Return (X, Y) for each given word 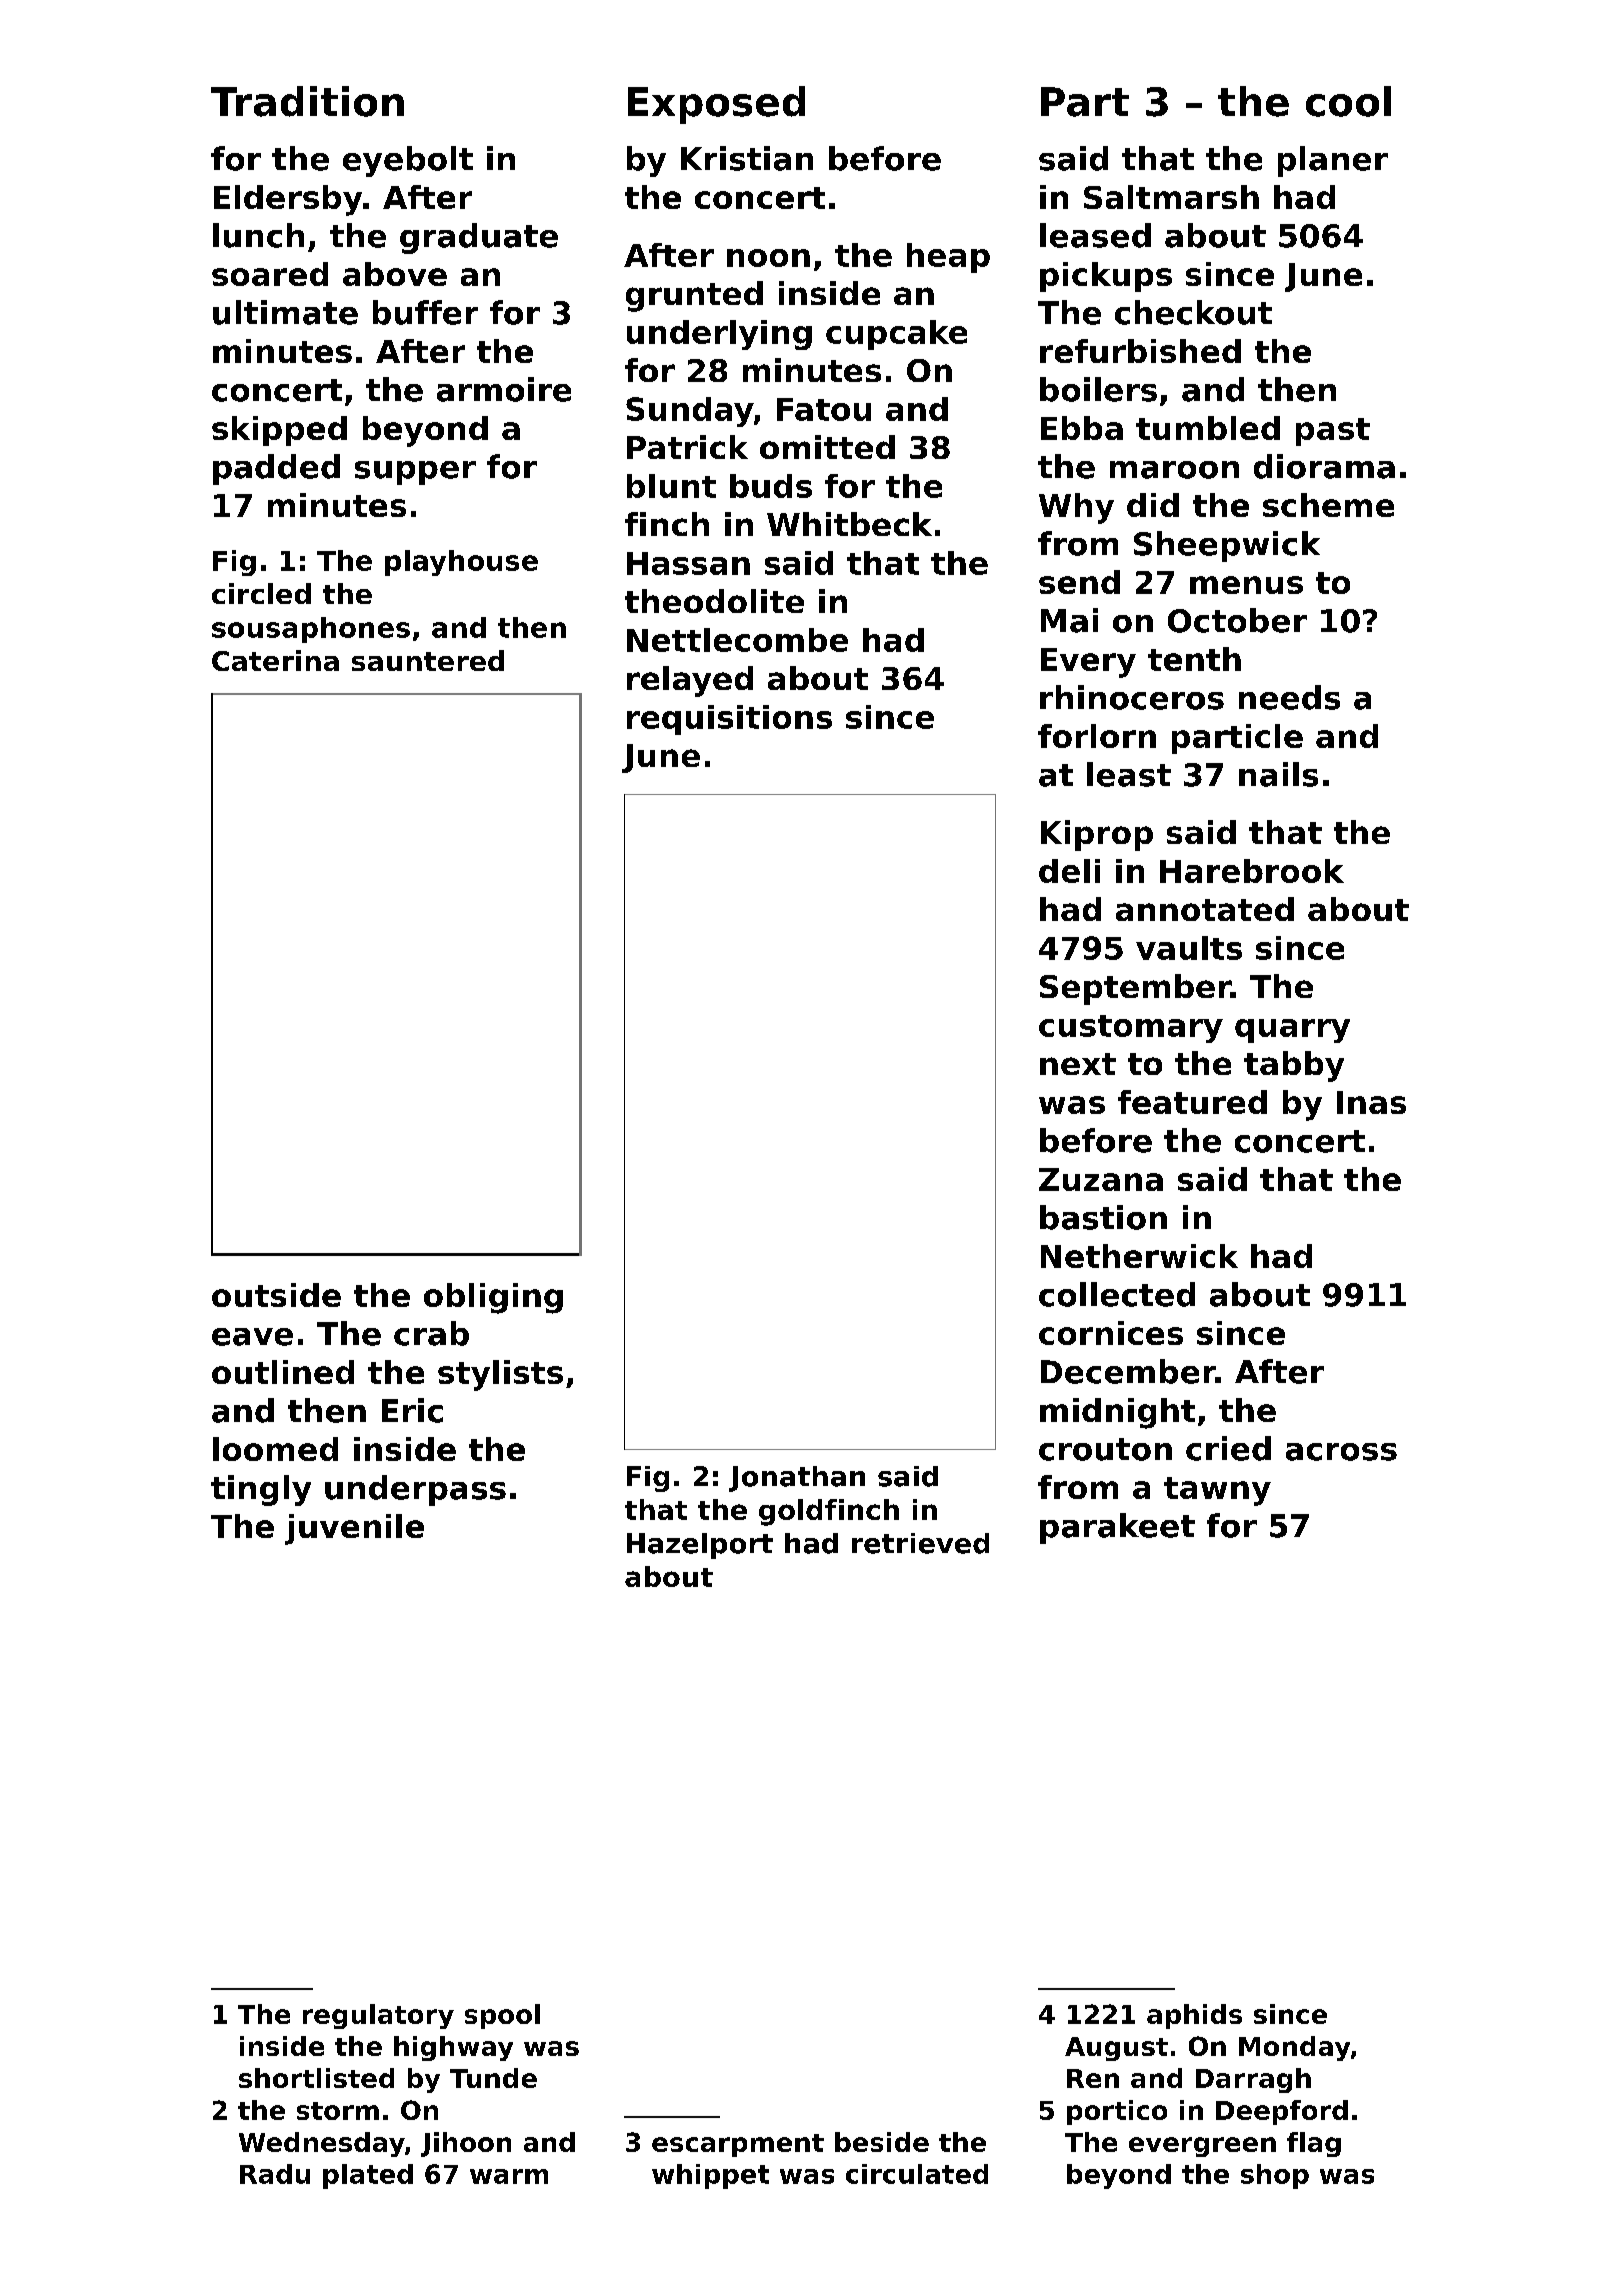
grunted (694, 296)
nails (1278, 774)
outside (276, 1295)
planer (1333, 161)
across (1341, 1452)
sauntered (428, 660)
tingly (261, 1490)
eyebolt (408, 161)
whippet (710, 2176)
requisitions (729, 720)
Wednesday (322, 2144)
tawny (1217, 1491)
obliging (493, 1298)
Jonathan (797, 1479)
